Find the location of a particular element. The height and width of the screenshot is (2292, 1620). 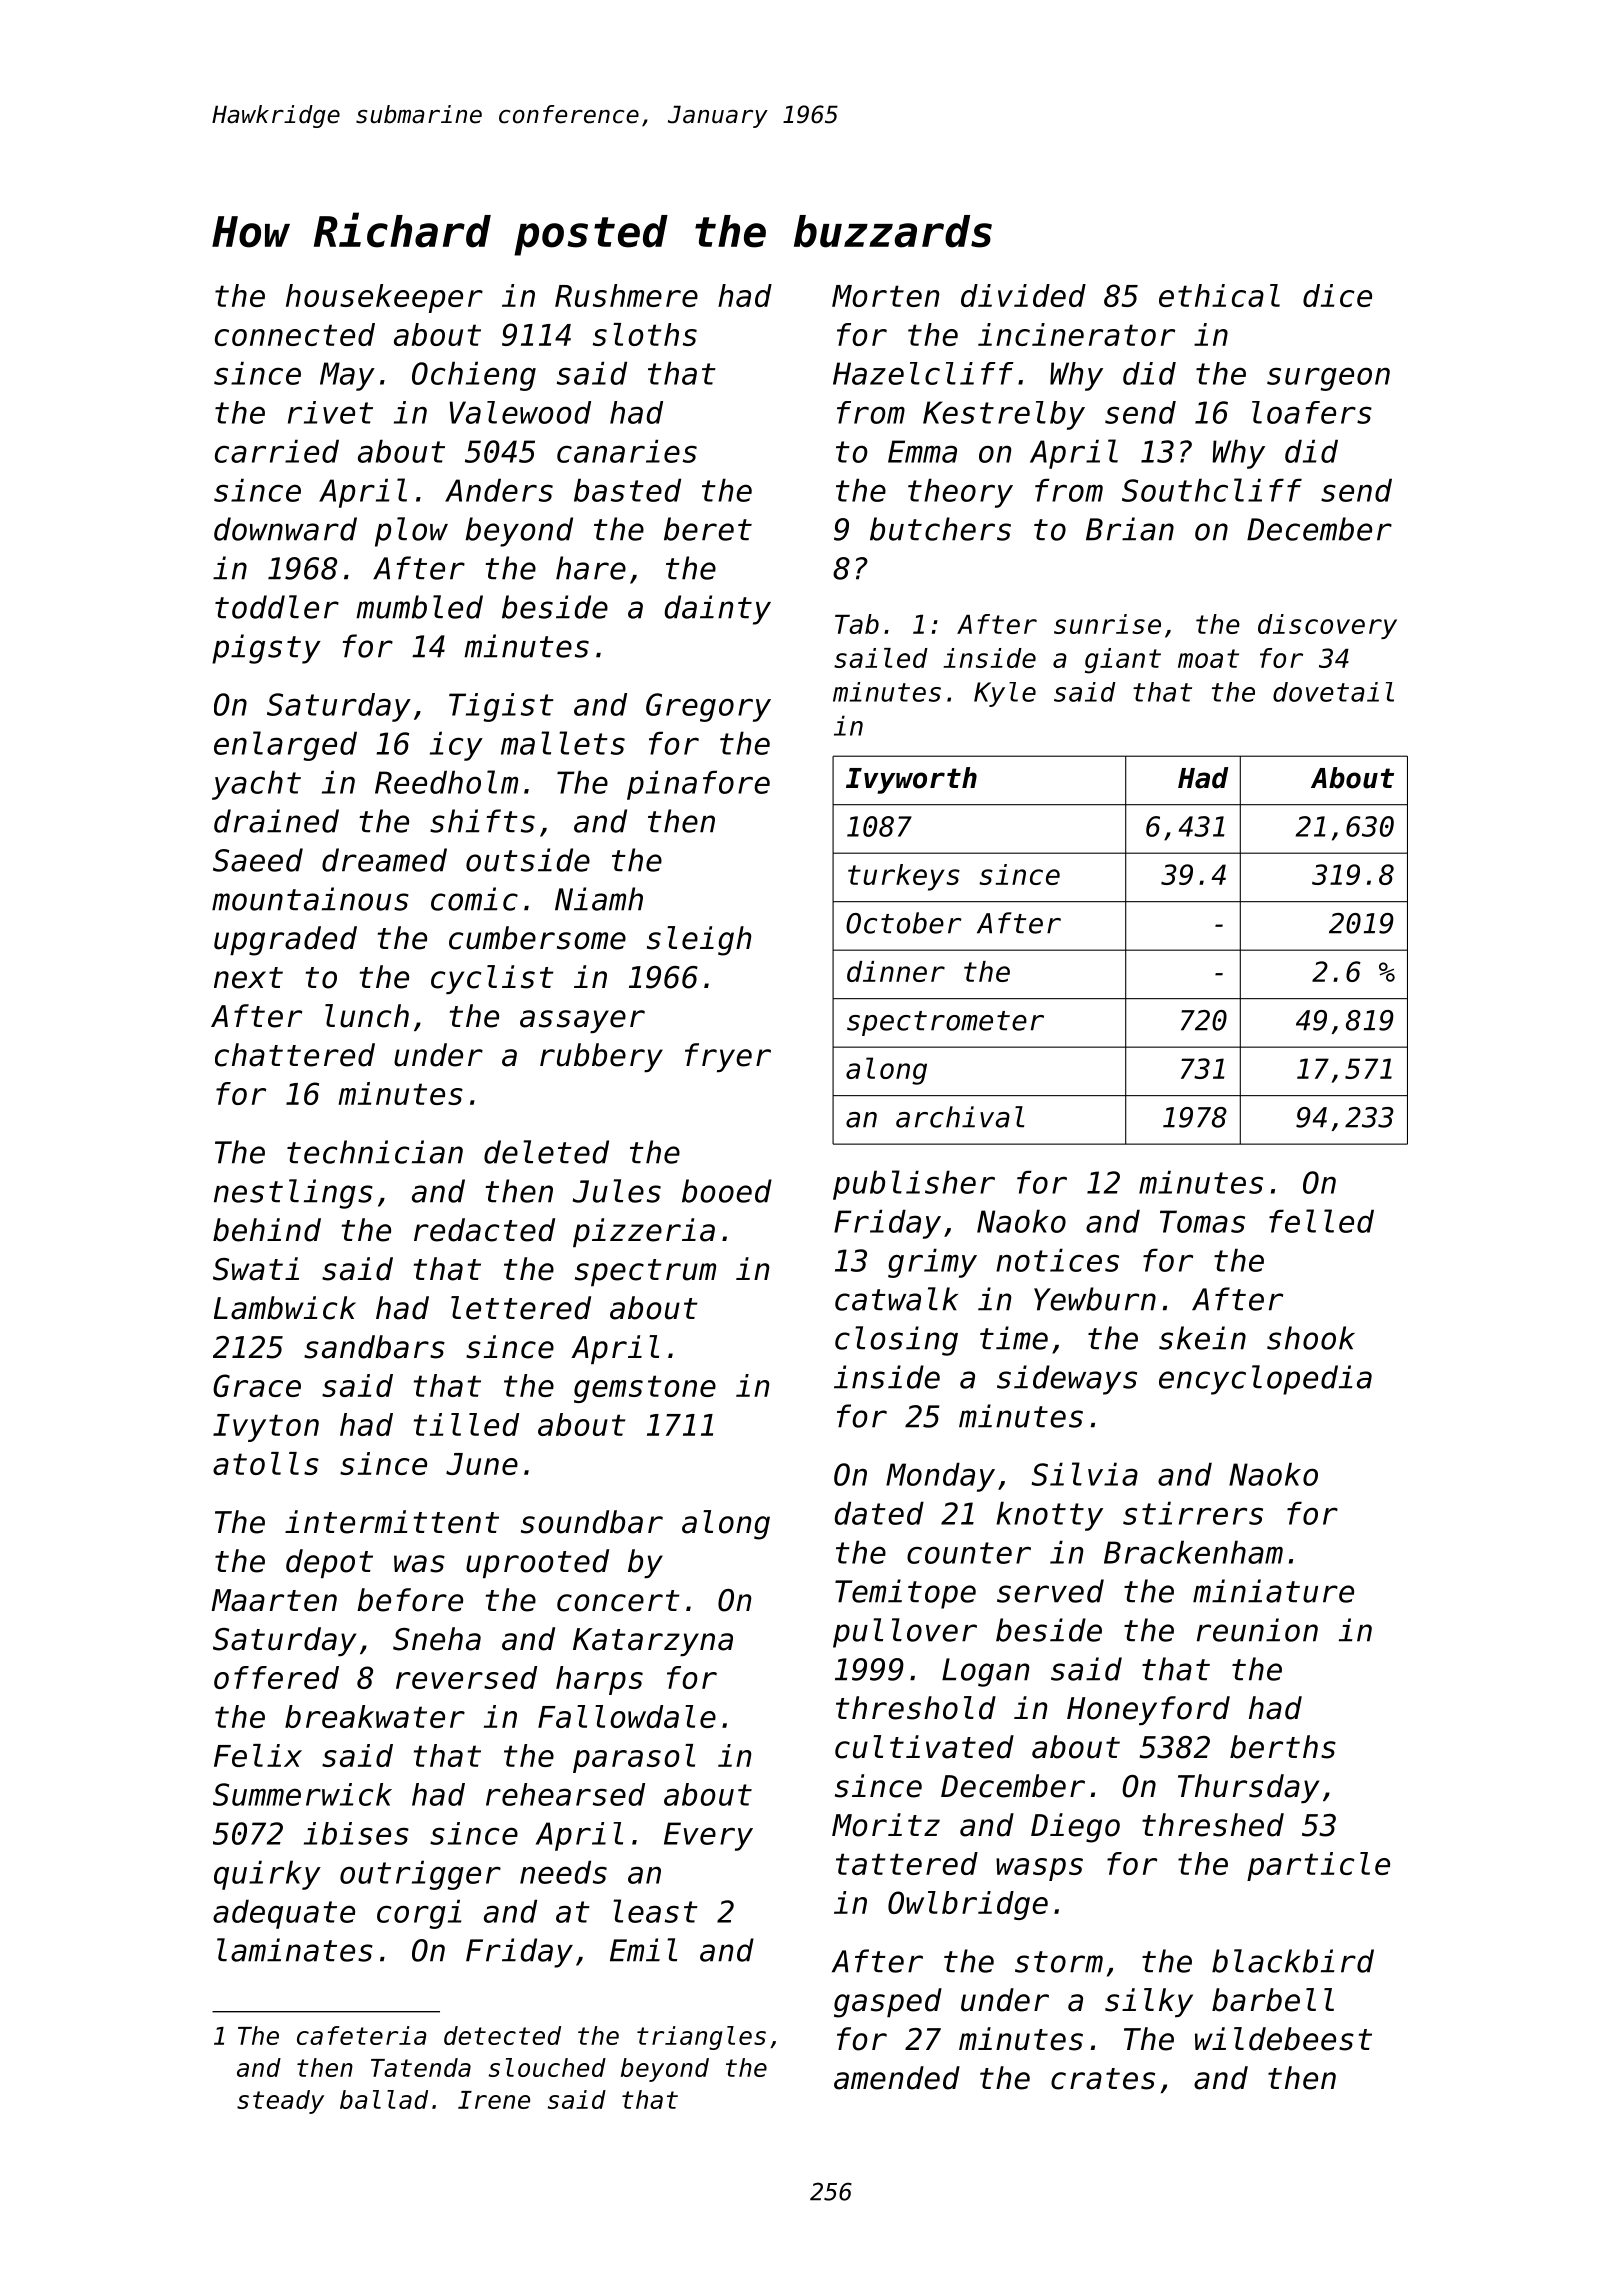

corgi is located at coordinates (419, 1914).
